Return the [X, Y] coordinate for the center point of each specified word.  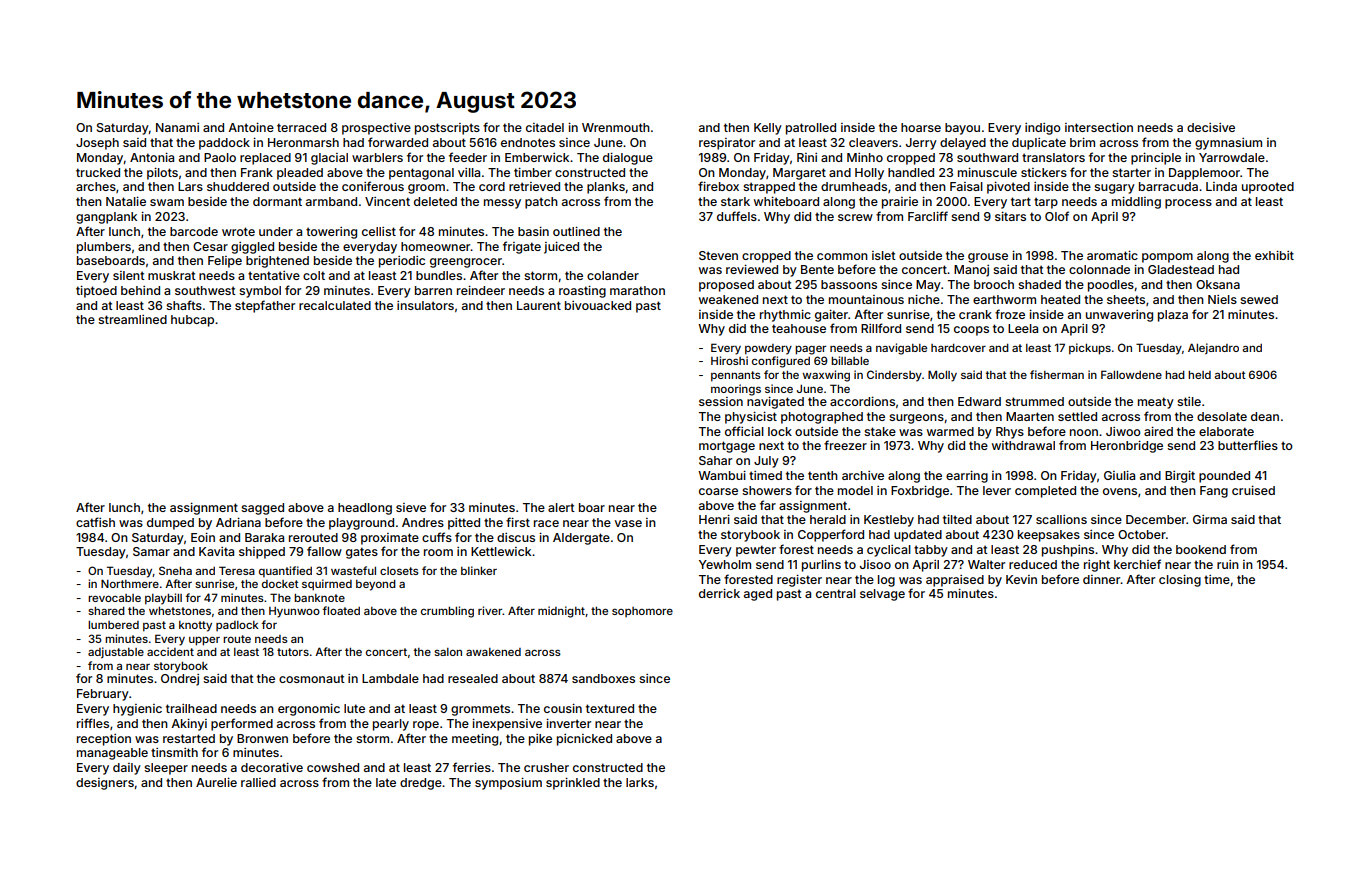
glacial [329, 159]
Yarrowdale [1232, 157]
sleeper [166, 769]
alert [561, 507]
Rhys [1010, 433]
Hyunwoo [294, 612]
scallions [1061, 519]
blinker [479, 570]
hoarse [921, 127]
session [721, 401]
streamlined [132, 319]
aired [1158, 431]
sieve [411, 507]
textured [610, 708]
